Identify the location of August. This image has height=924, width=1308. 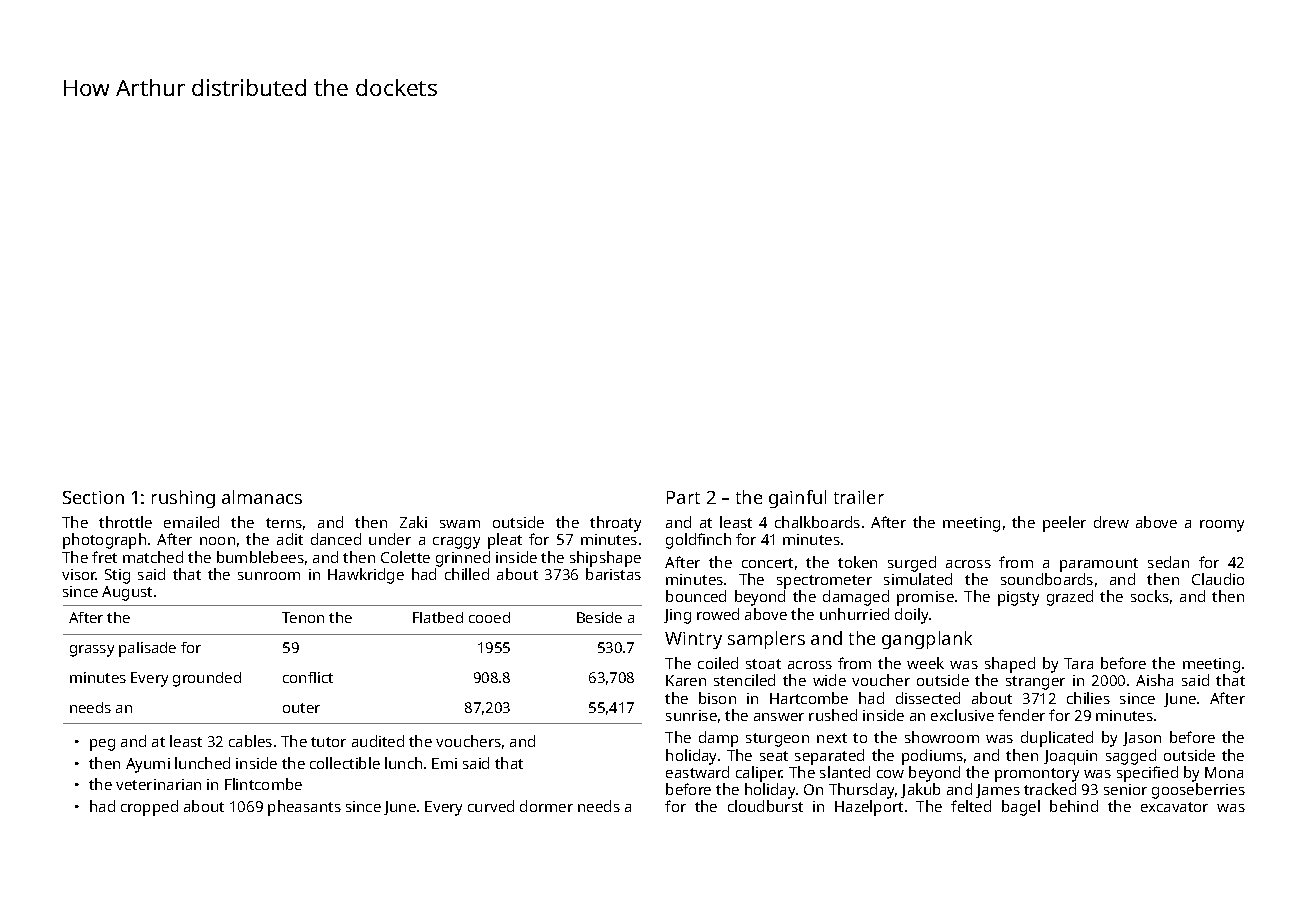
(127, 593).
